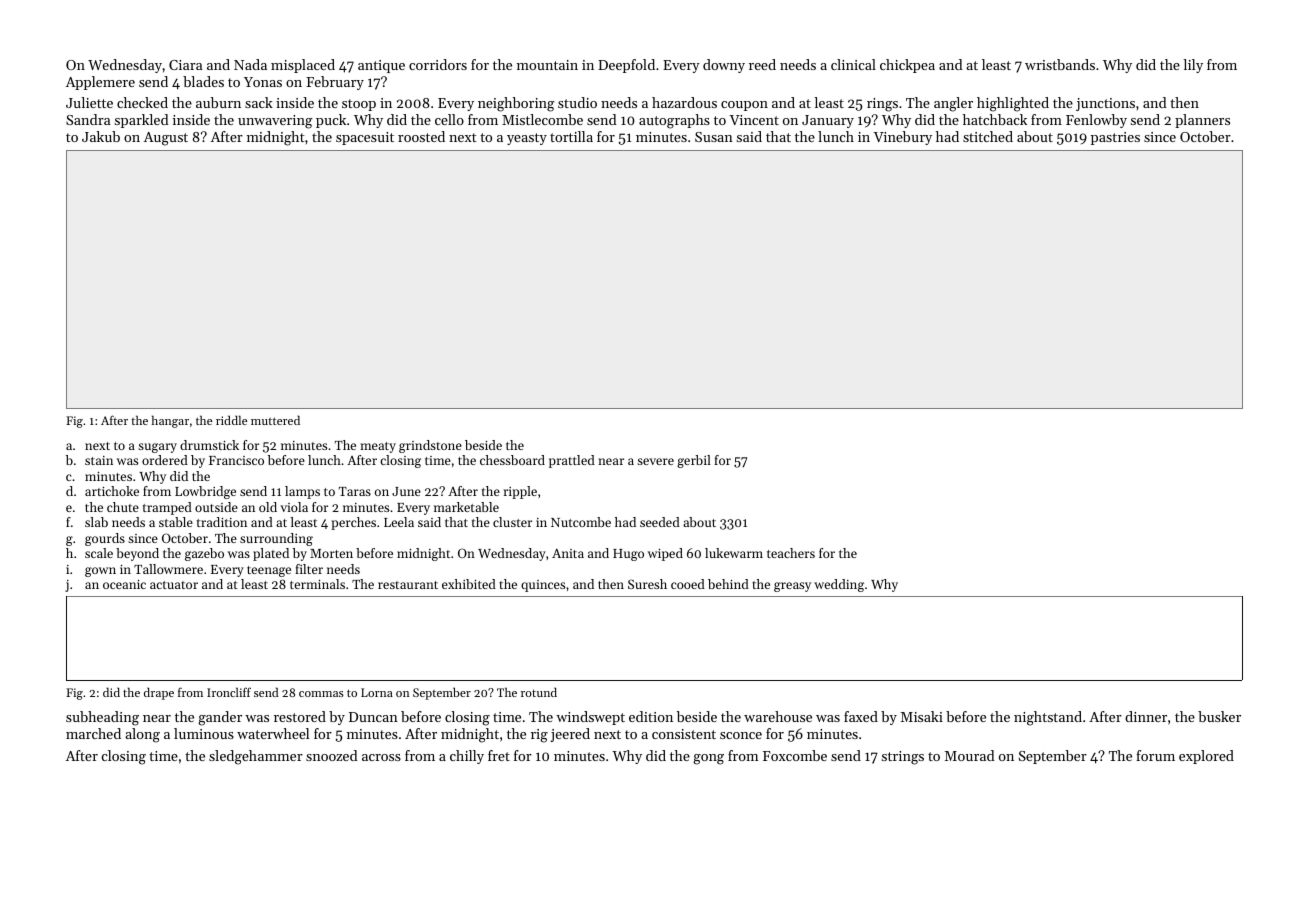 The width and height of the screenshot is (1308, 924). What do you see at coordinates (902, 138) in the screenshot?
I see `Vinebury` at bounding box center [902, 138].
